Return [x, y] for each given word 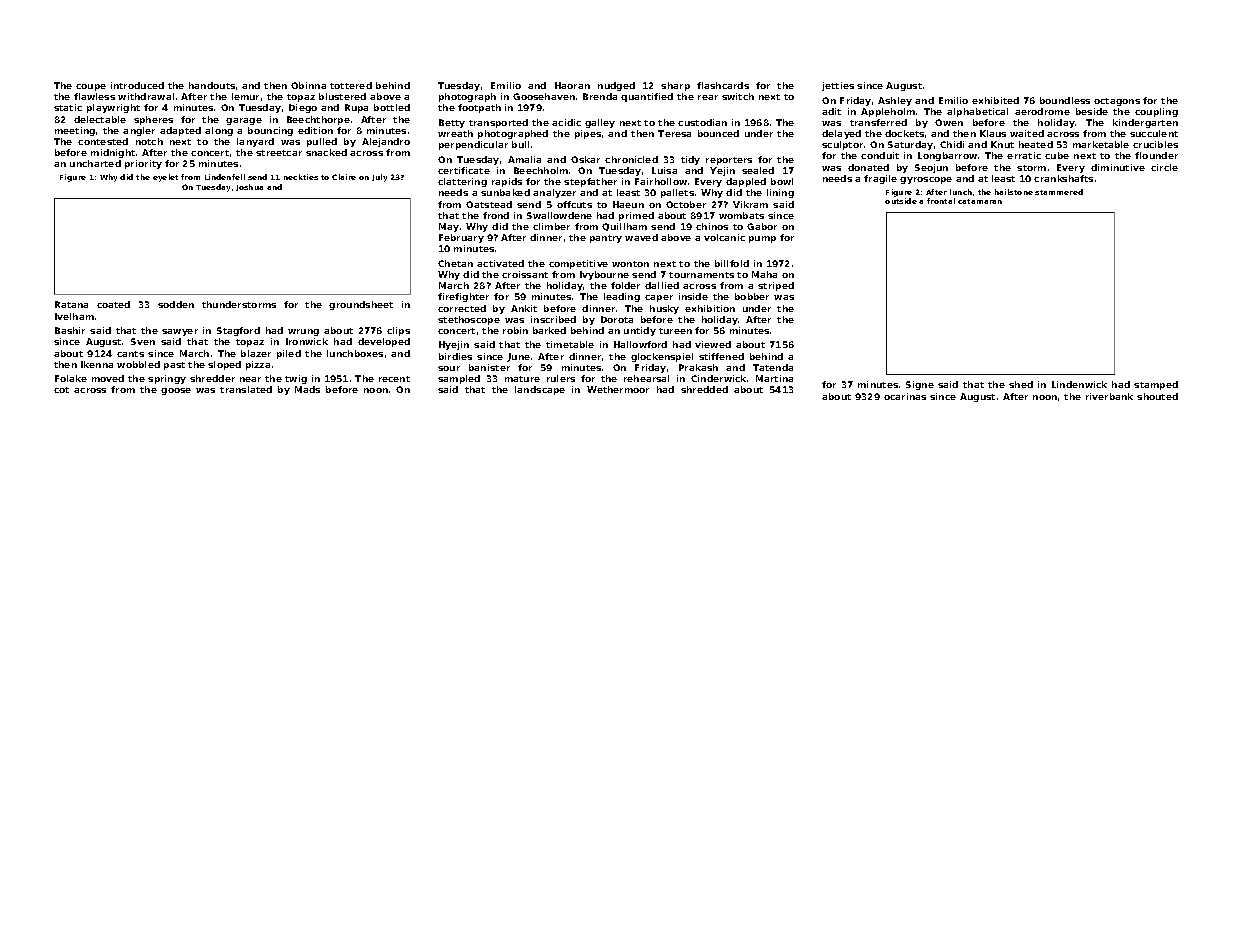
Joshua [249, 187]
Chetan [455, 263]
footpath [479, 108]
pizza [258, 365]
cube [1057, 155]
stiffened [721, 356]
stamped [1156, 385]
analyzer [554, 193]
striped [776, 286]
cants [130, 354]
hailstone [1014, 192]
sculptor [842, 145]
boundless [1065, 100]
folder [625, 285]
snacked [326, 152]
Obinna [308, 85]
